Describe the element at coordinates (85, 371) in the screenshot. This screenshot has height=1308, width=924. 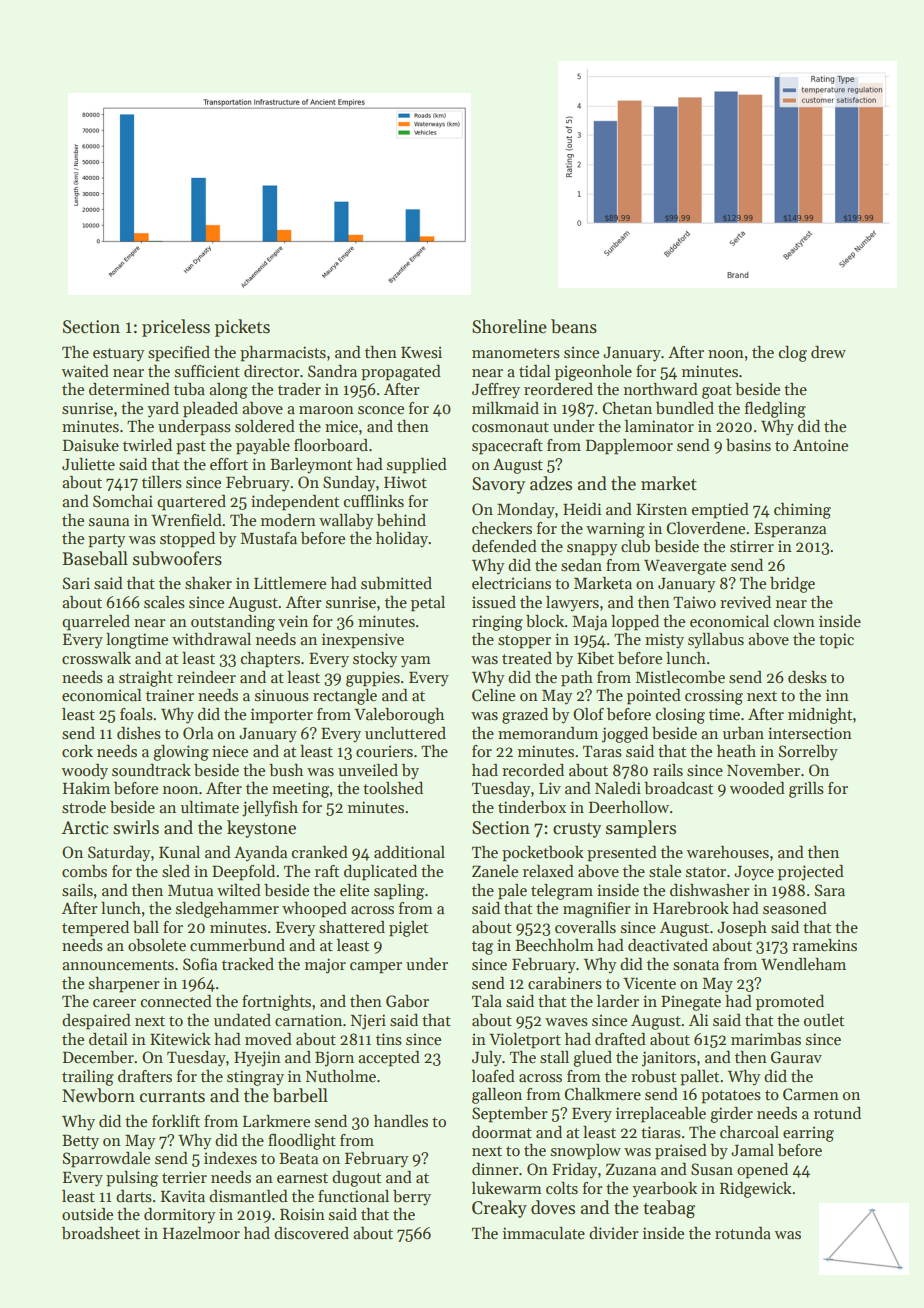
I see `waited` at that location.
